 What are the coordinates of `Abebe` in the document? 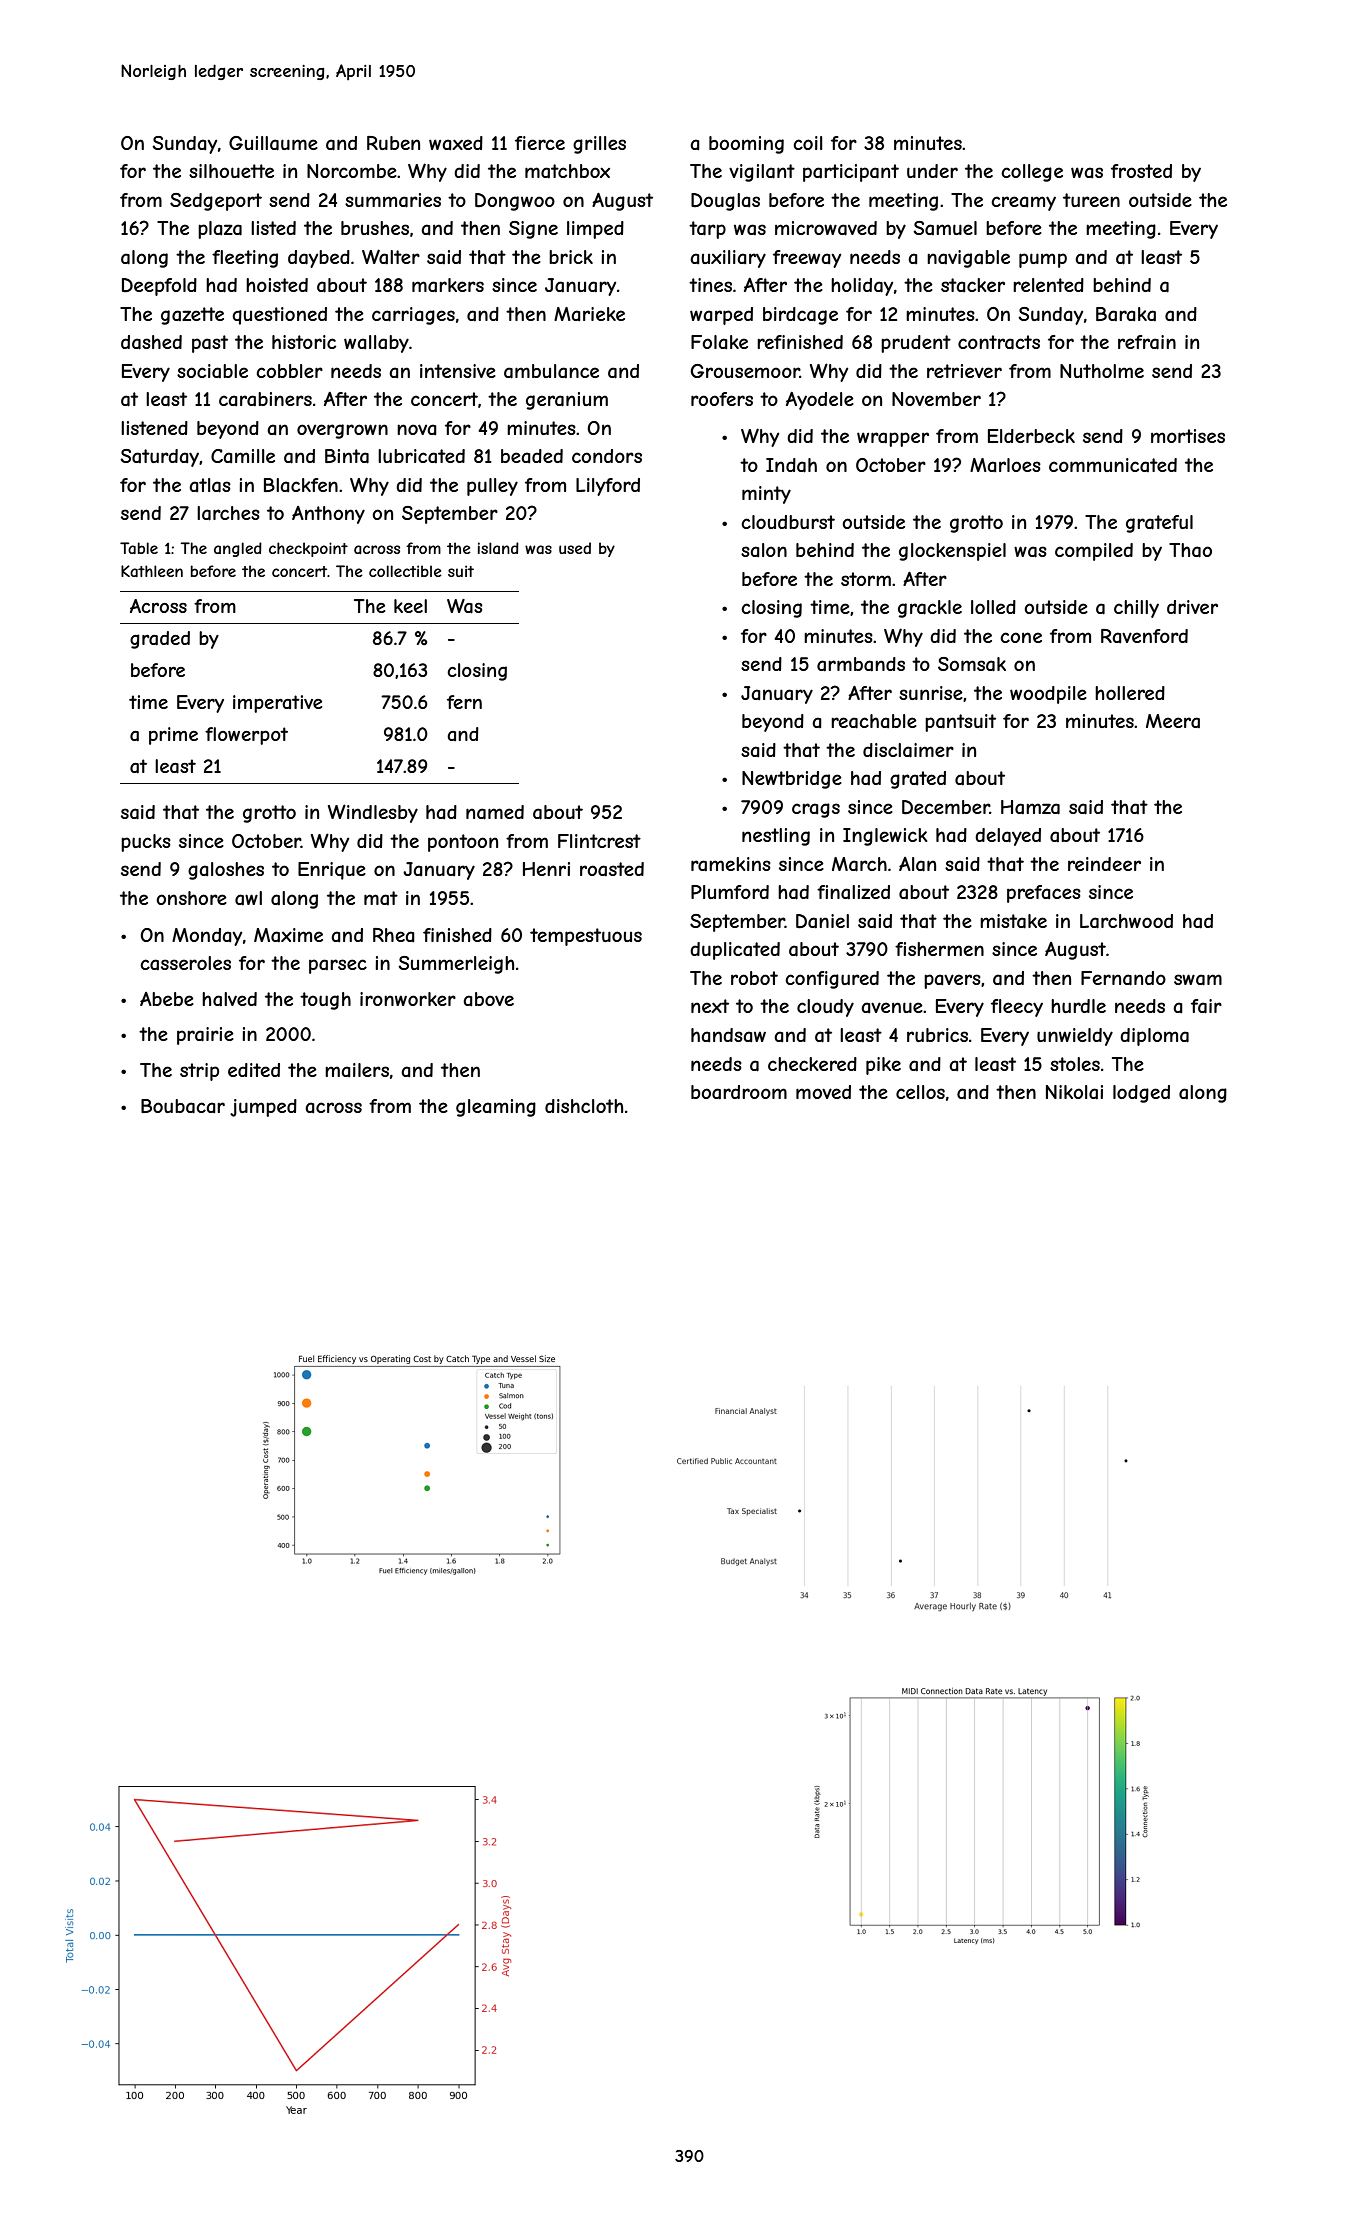 It's located at (167, 999).
